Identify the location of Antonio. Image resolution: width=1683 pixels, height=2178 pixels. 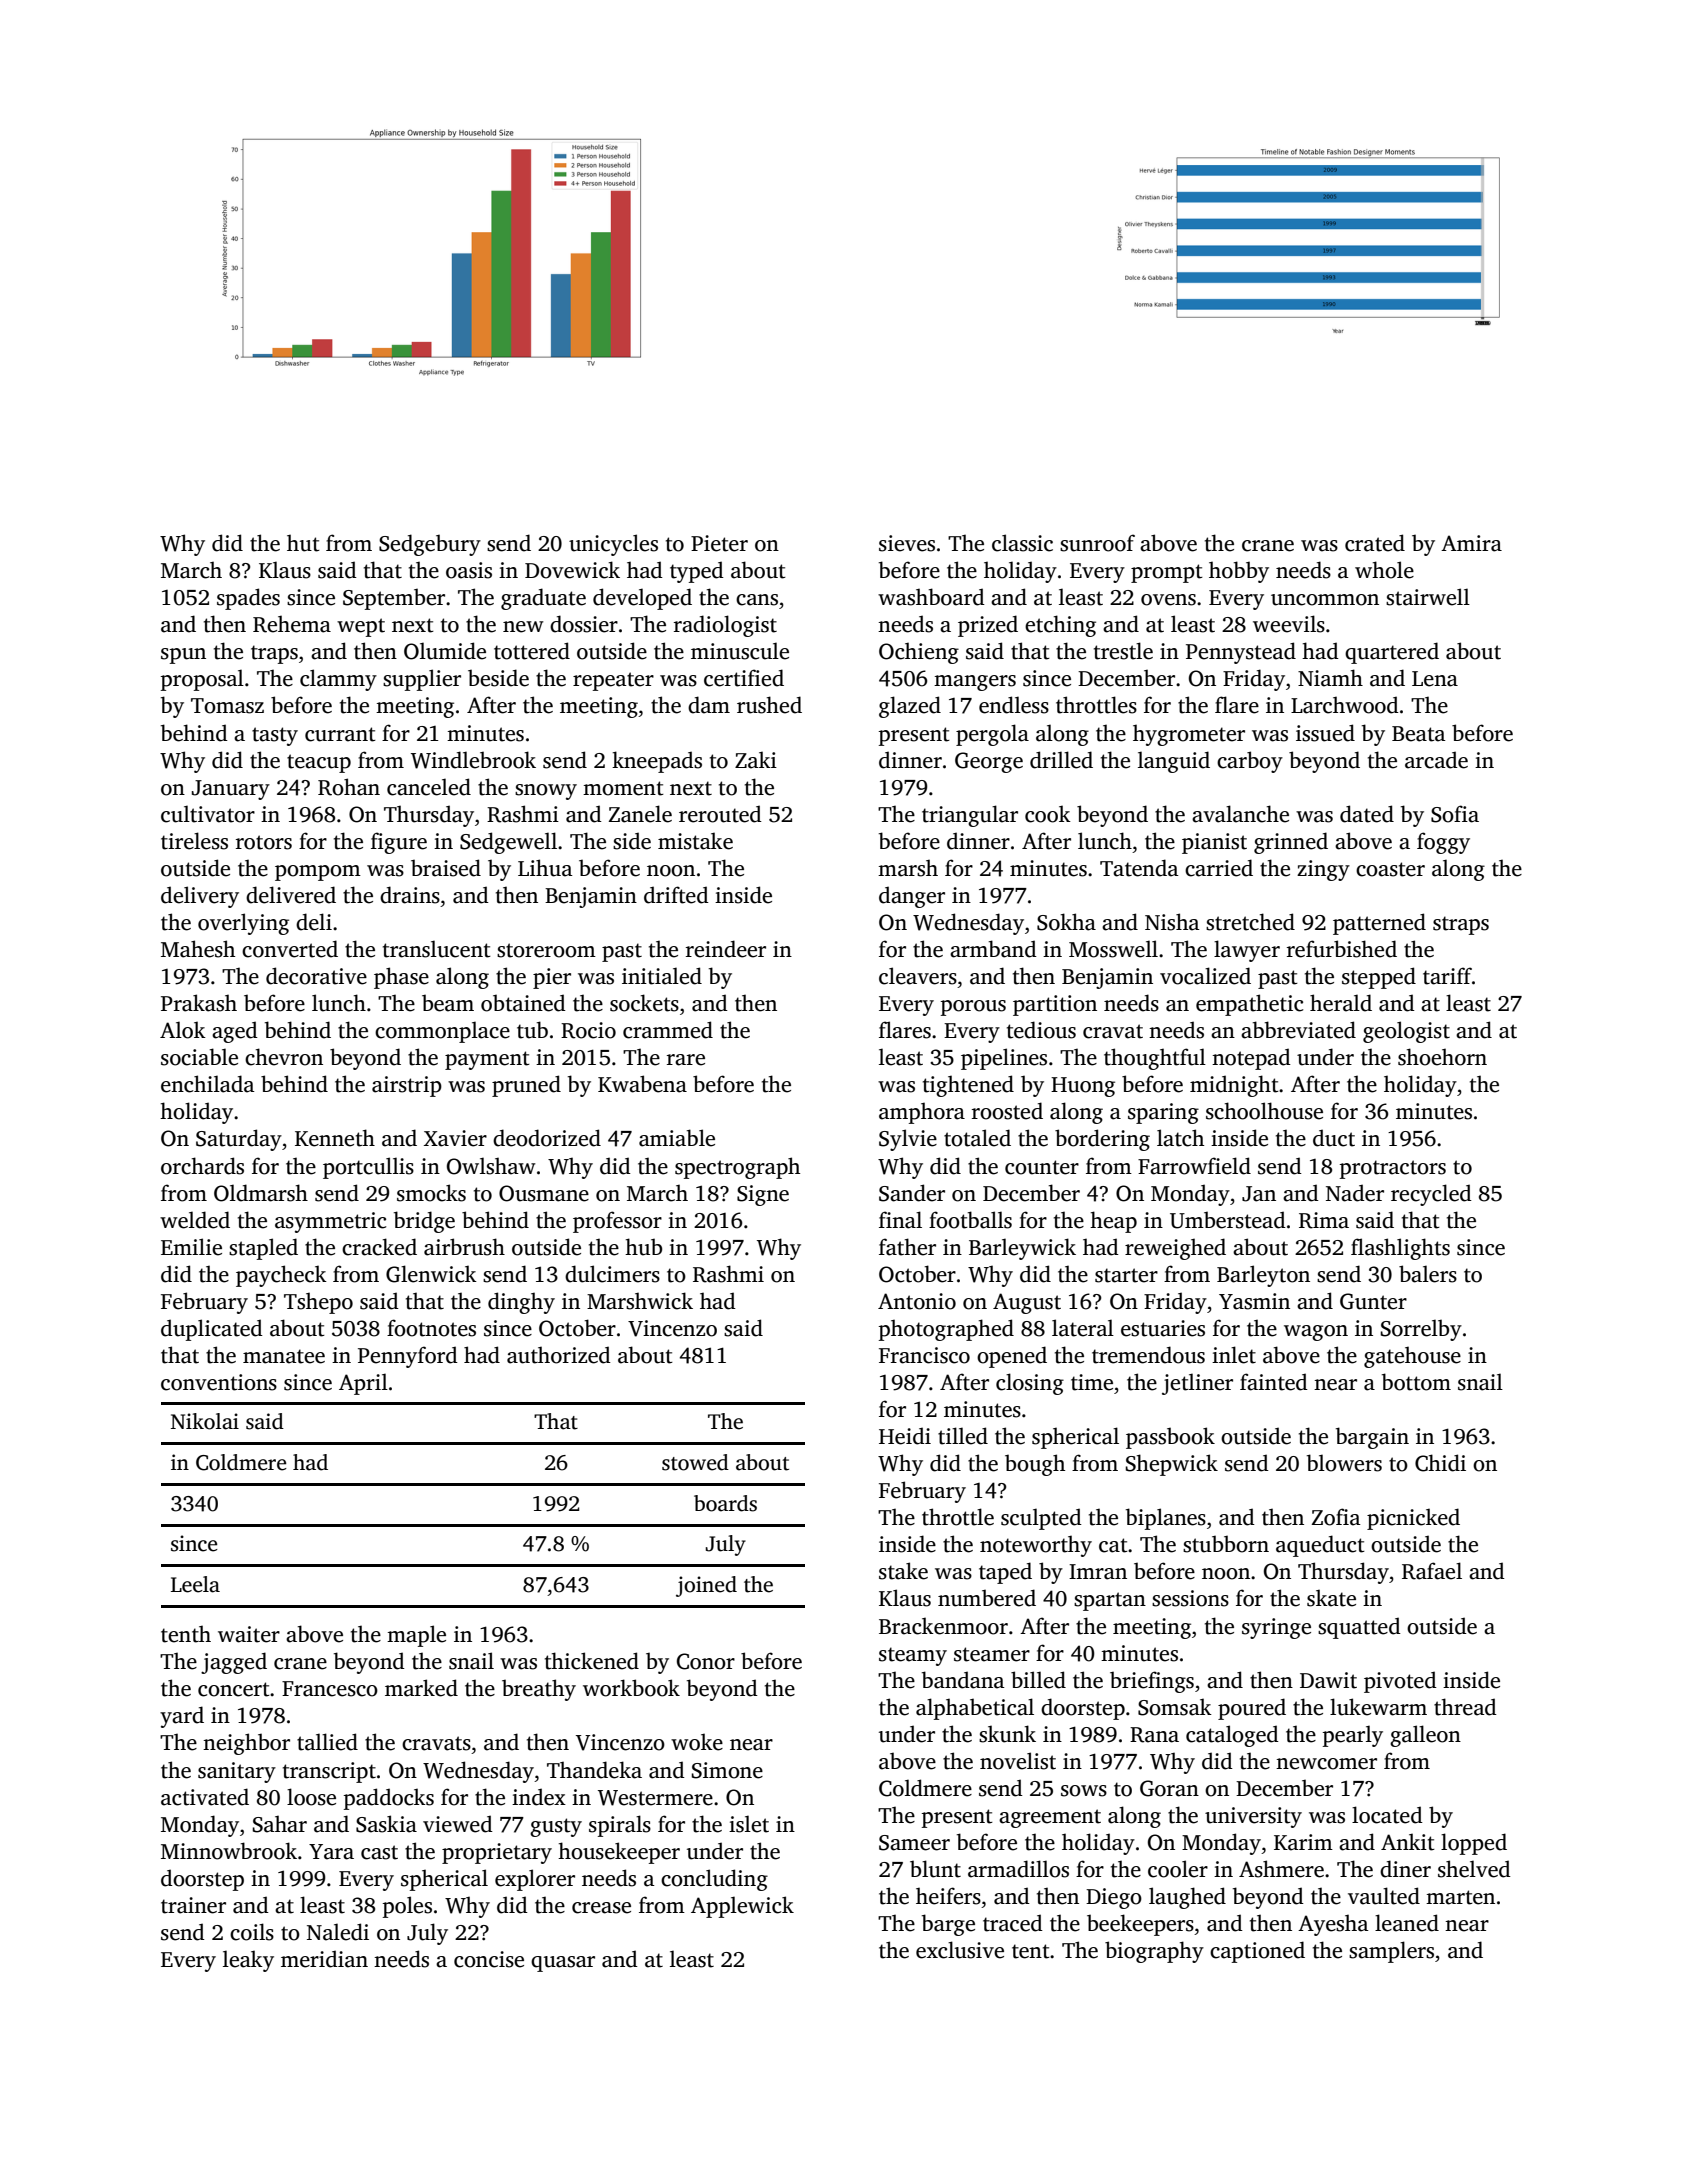
(917, 1301).
